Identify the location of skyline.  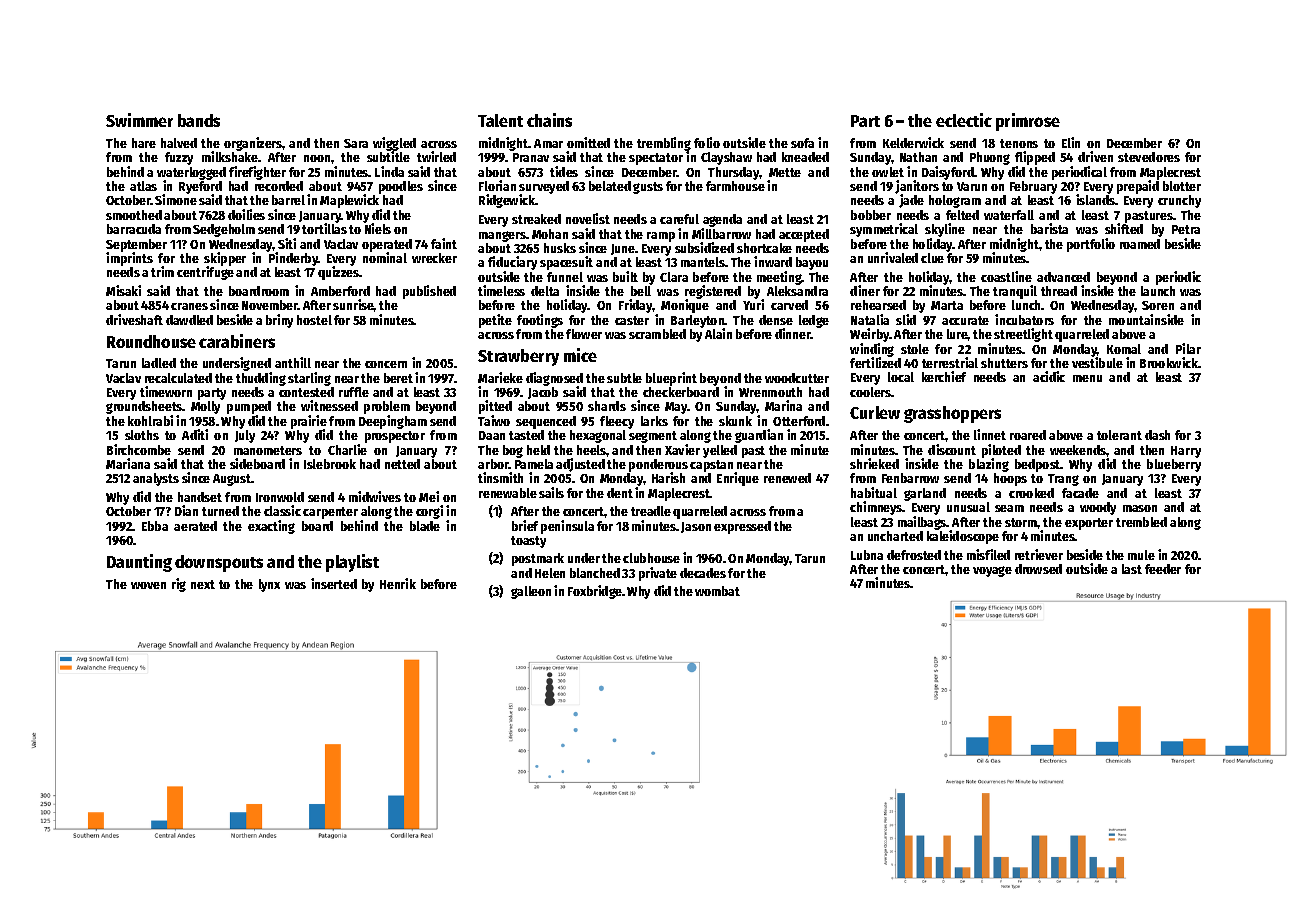
(945, 230).
